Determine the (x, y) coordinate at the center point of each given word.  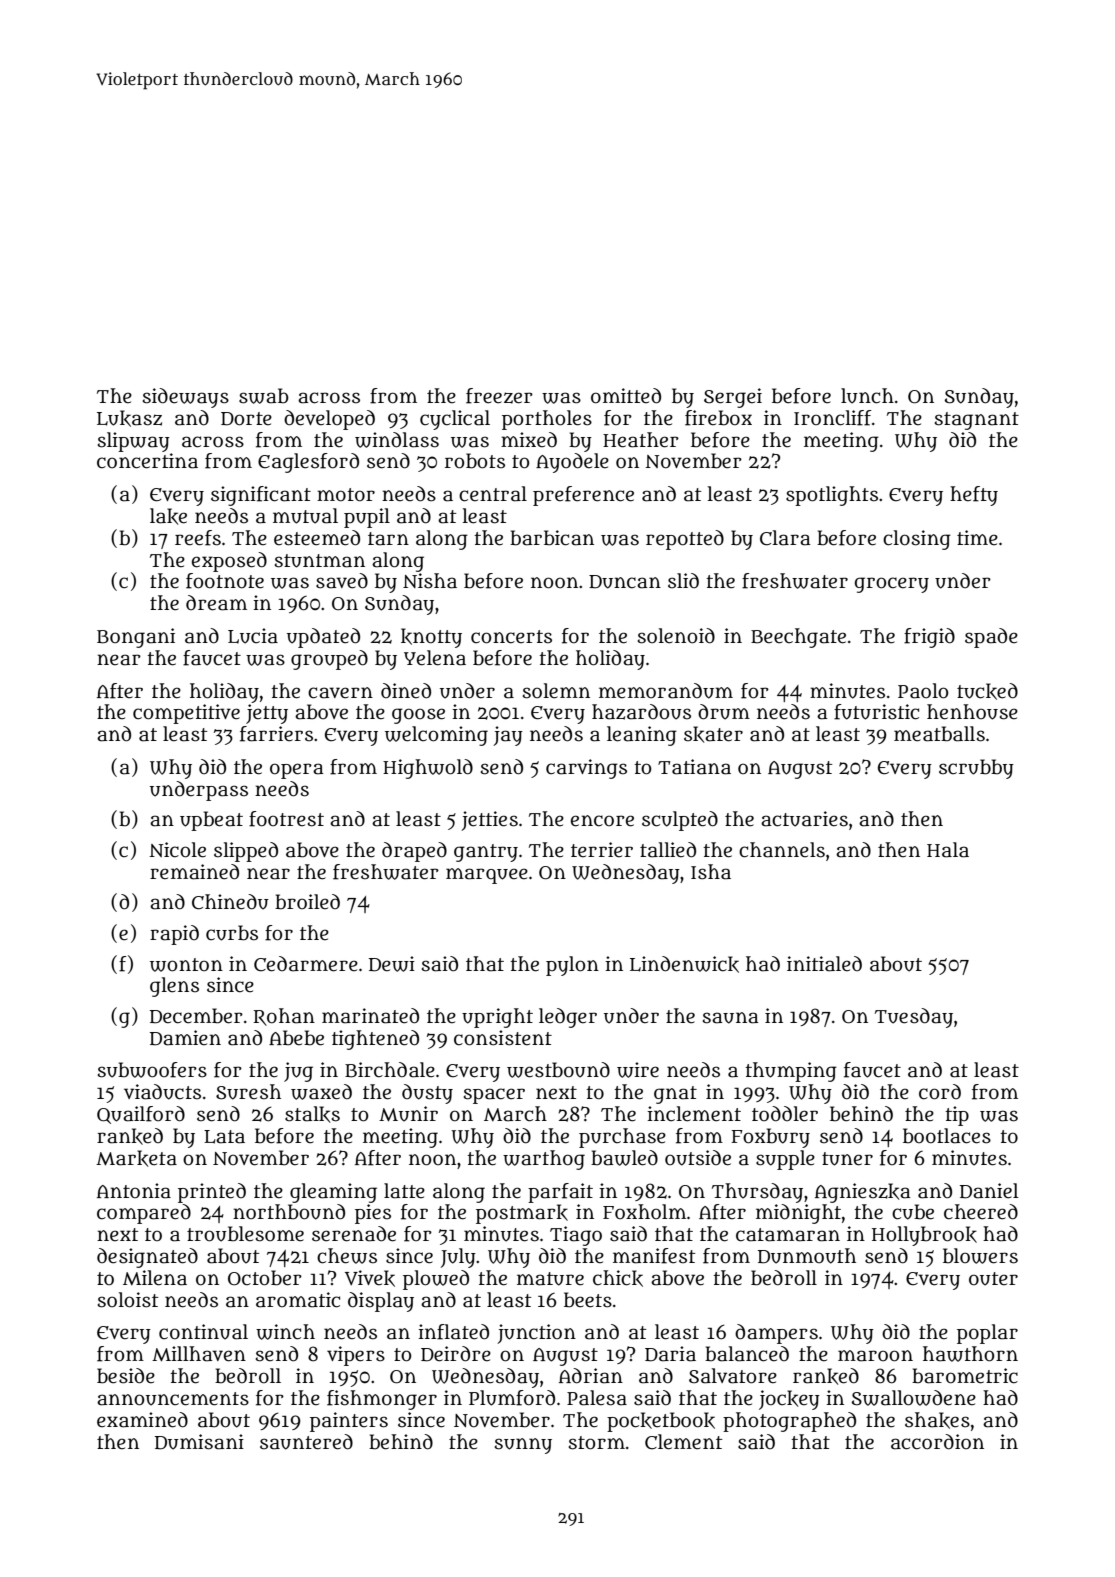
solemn (556, 691)
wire (638, 1070)
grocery (892, 585)
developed (329, 420)
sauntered (306, 1442)
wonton (186, 965)
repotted (685, 540)
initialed (824, 964)
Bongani (136, 638)
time (977, 538)
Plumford (512, 1398)
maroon (875, 1356)
